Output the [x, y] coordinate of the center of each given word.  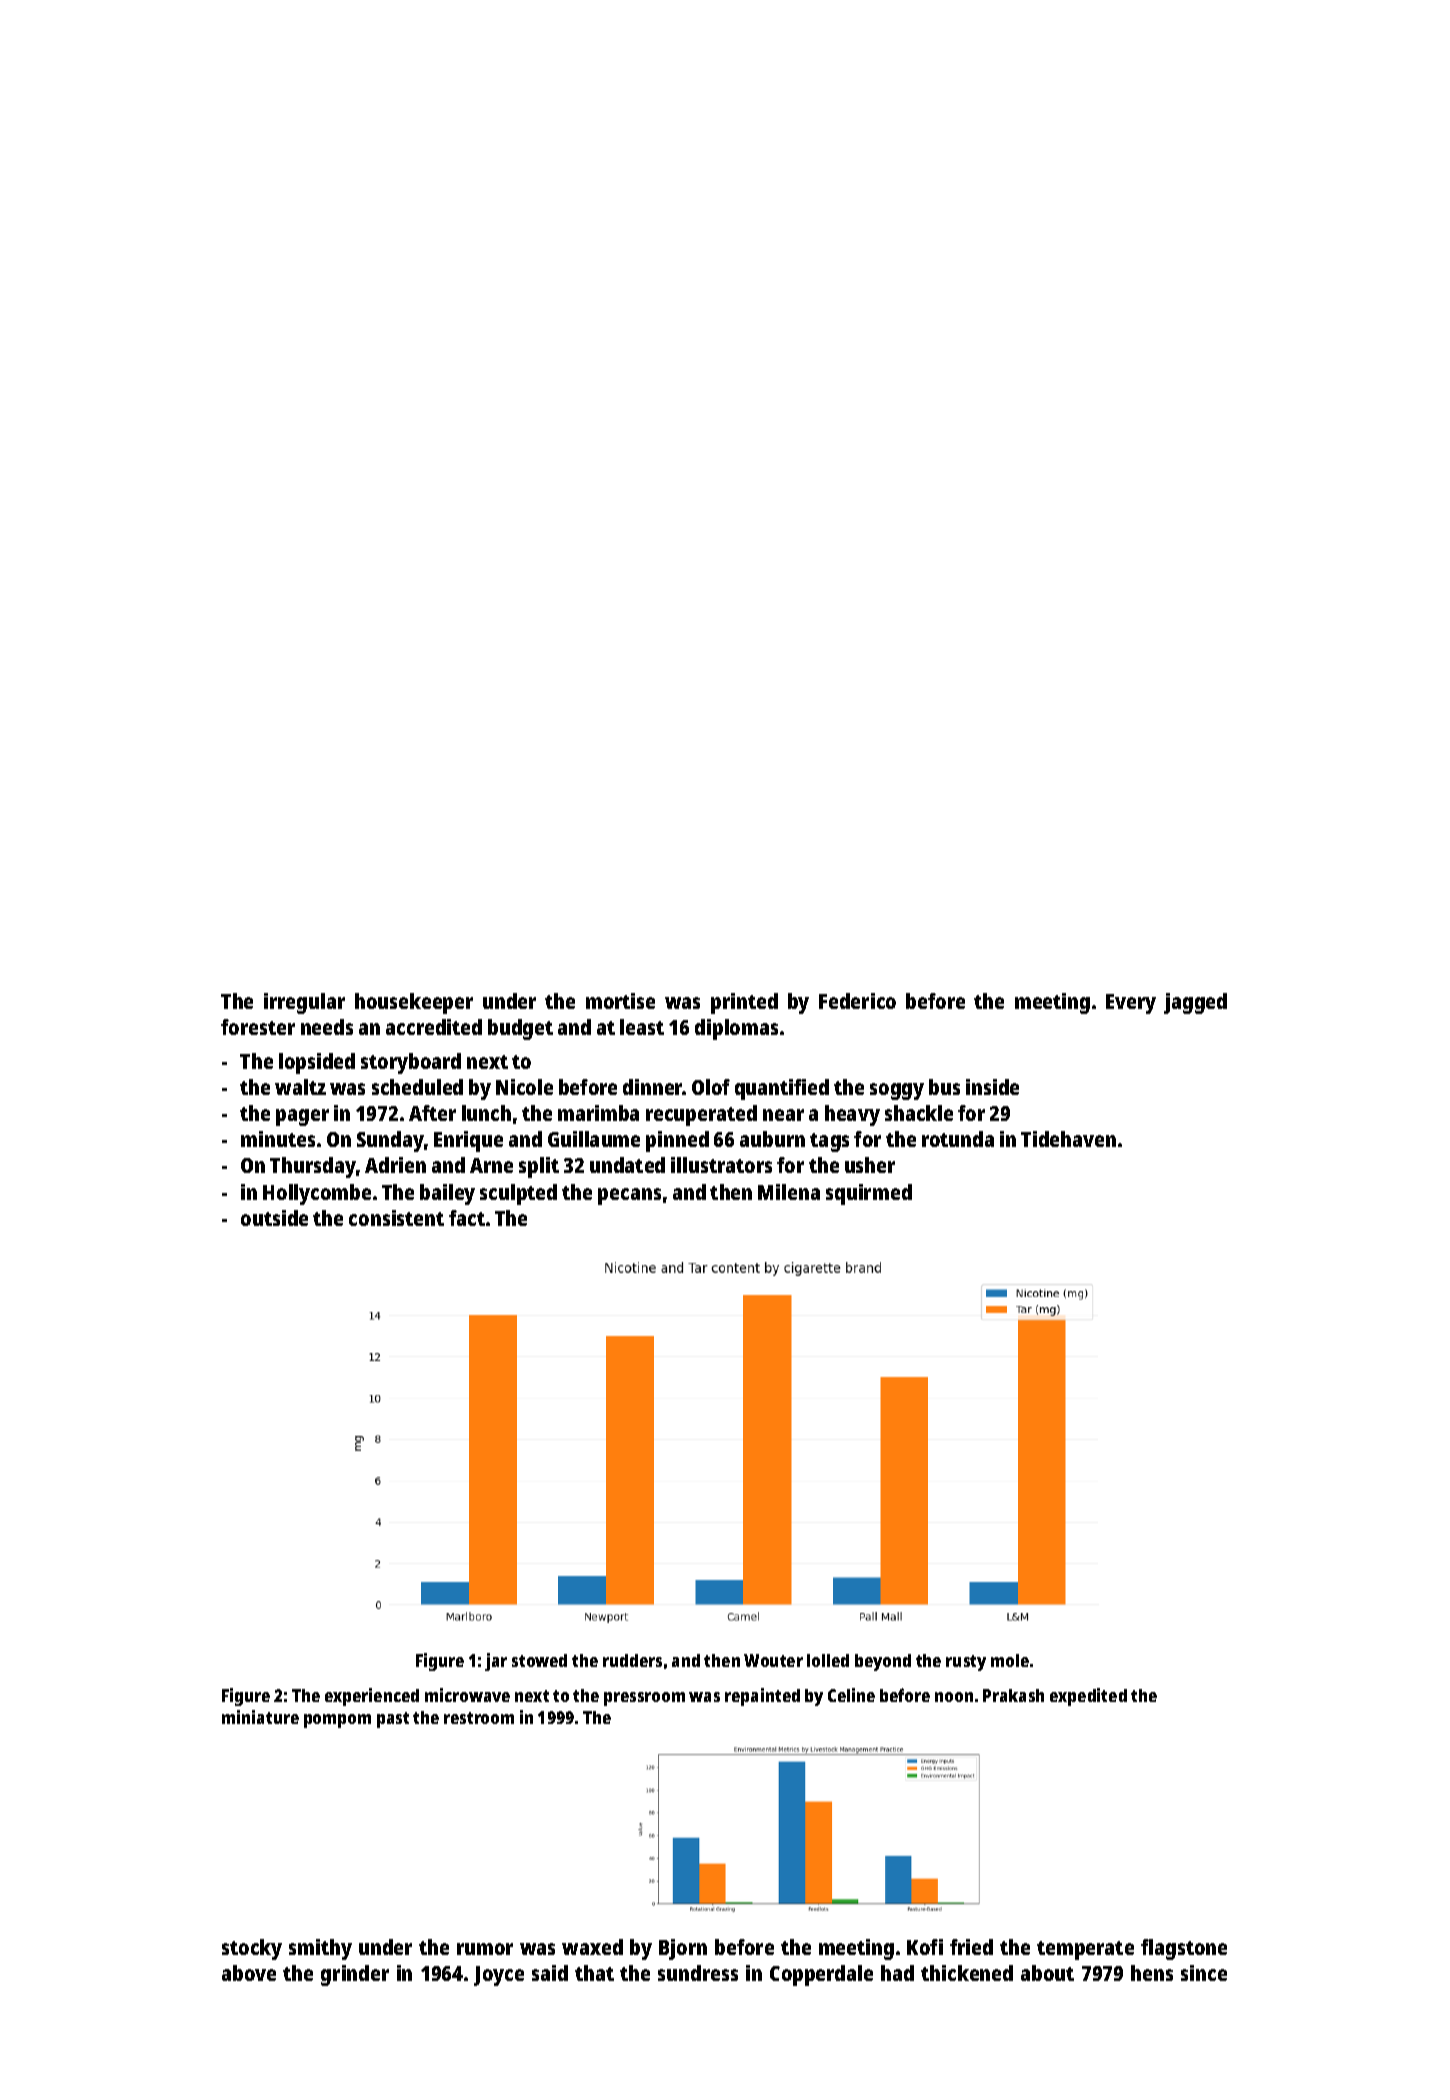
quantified [782, 1089]
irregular [304, 1003]
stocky [252, 1949]
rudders [632, 1660]
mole [1010, 1660]
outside [274, 1218]
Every [1131, 1004]
